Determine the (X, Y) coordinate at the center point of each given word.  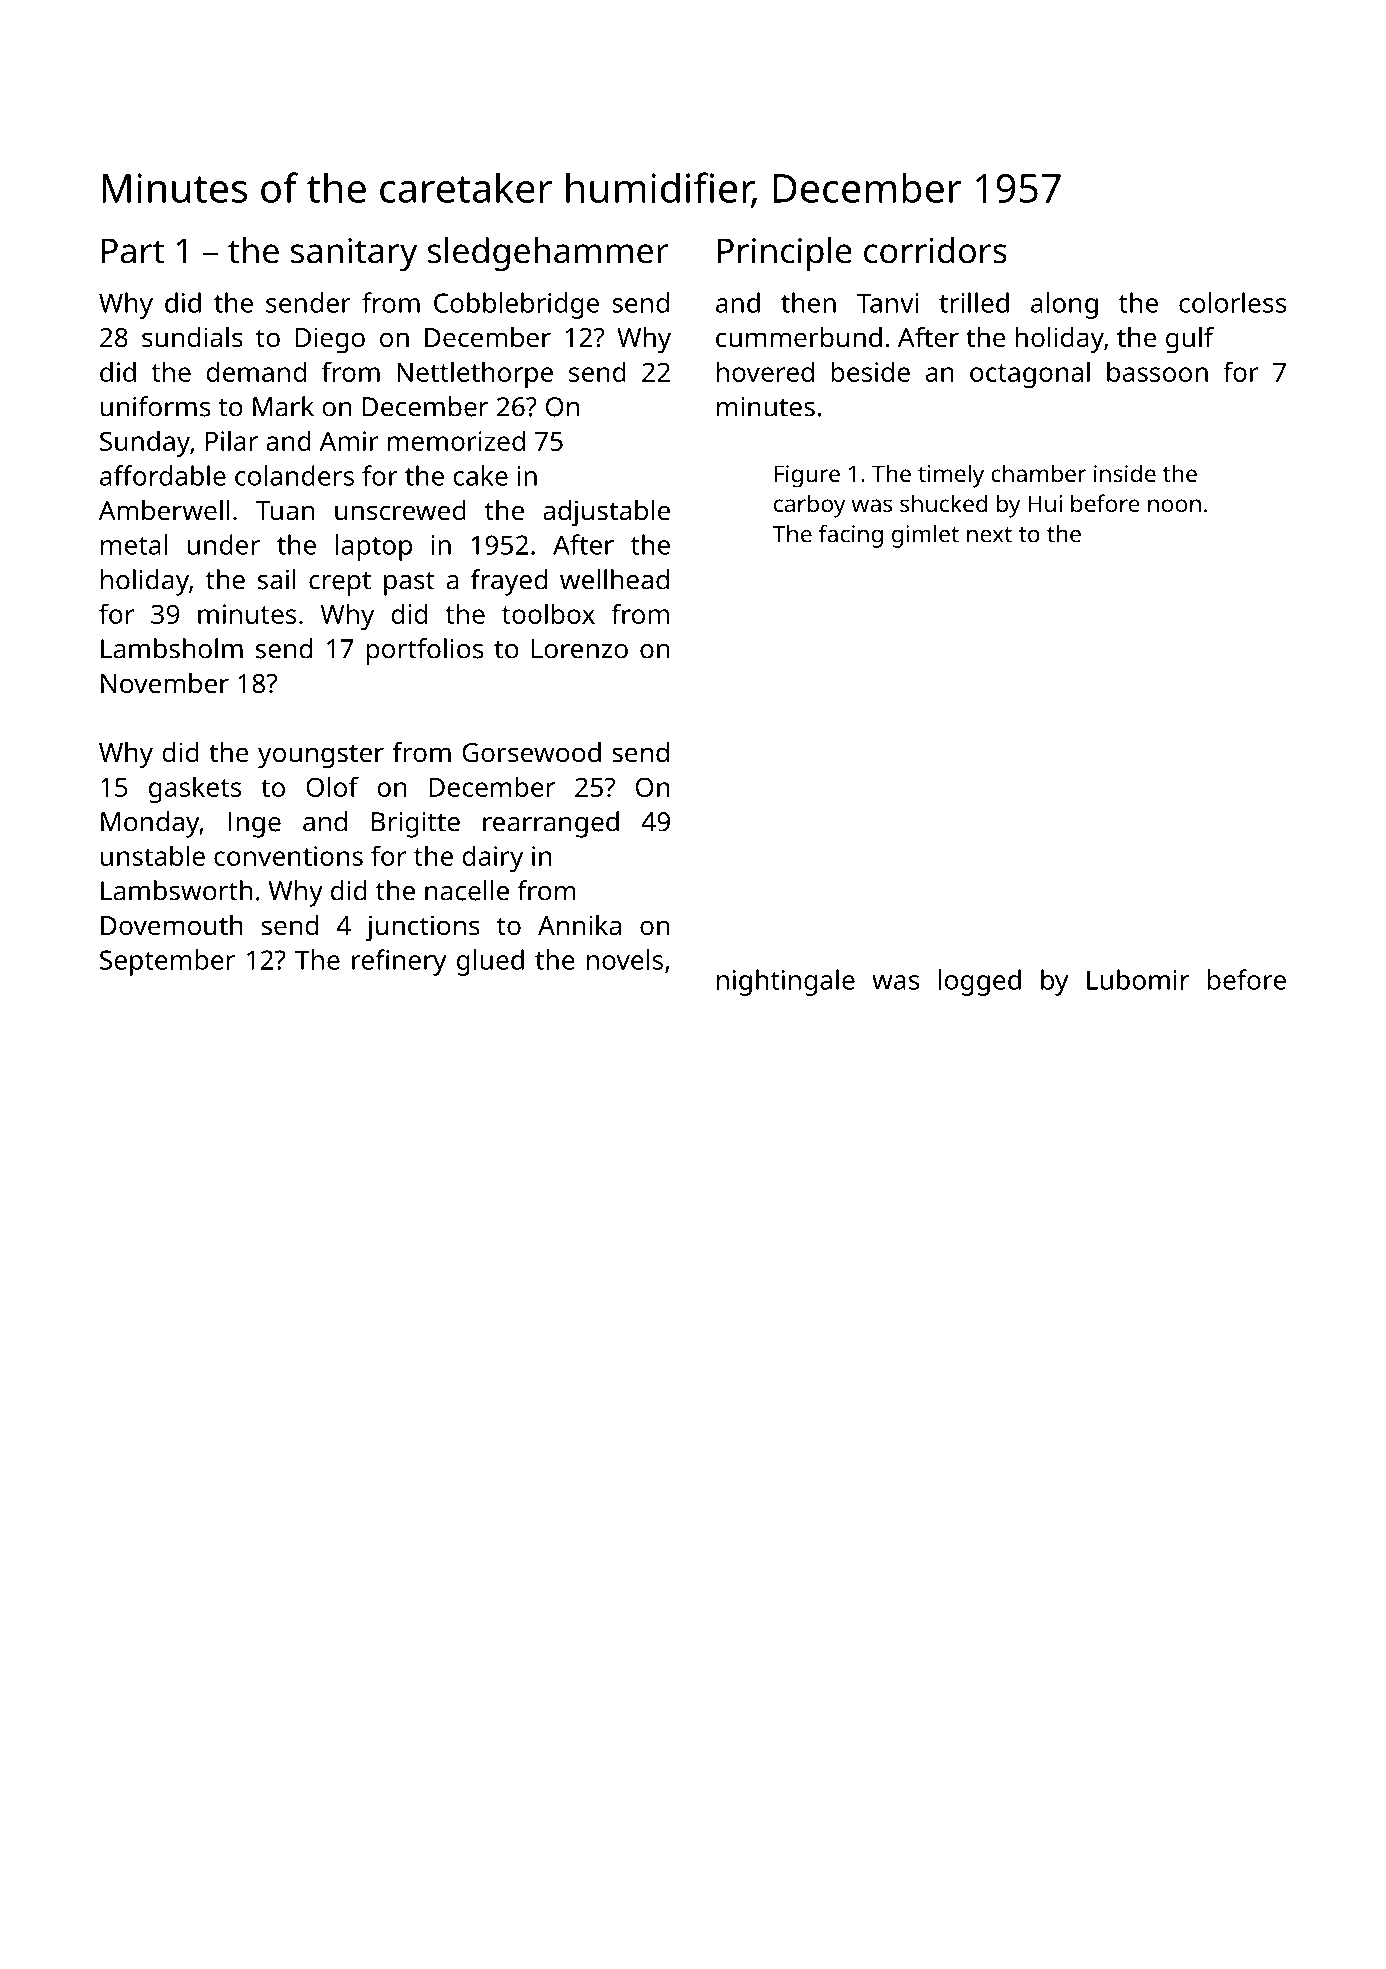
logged (980, 982)
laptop (374, 547)
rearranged (551, 824)
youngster (321, 756)
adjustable (606, 513)
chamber (1038, 473)
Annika (579, 925)
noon (1174, 505)
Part (133, 251)
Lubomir (1138, 979)
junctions (423, 928)
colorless (1232, 302)
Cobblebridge (516, 305)
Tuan (285, 510)
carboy (809, 506)
